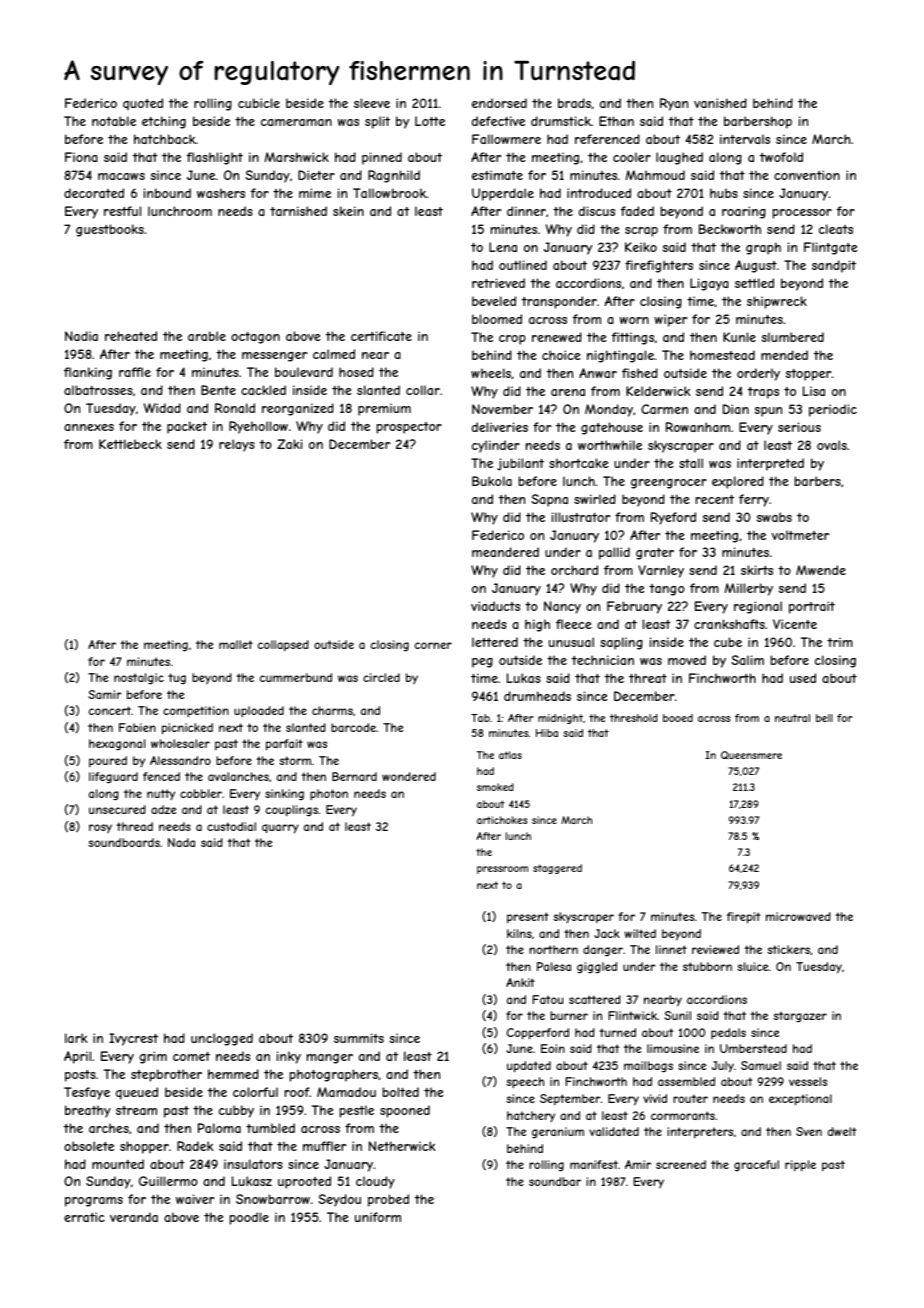  I want to click on summits, so click(359, 1038).
